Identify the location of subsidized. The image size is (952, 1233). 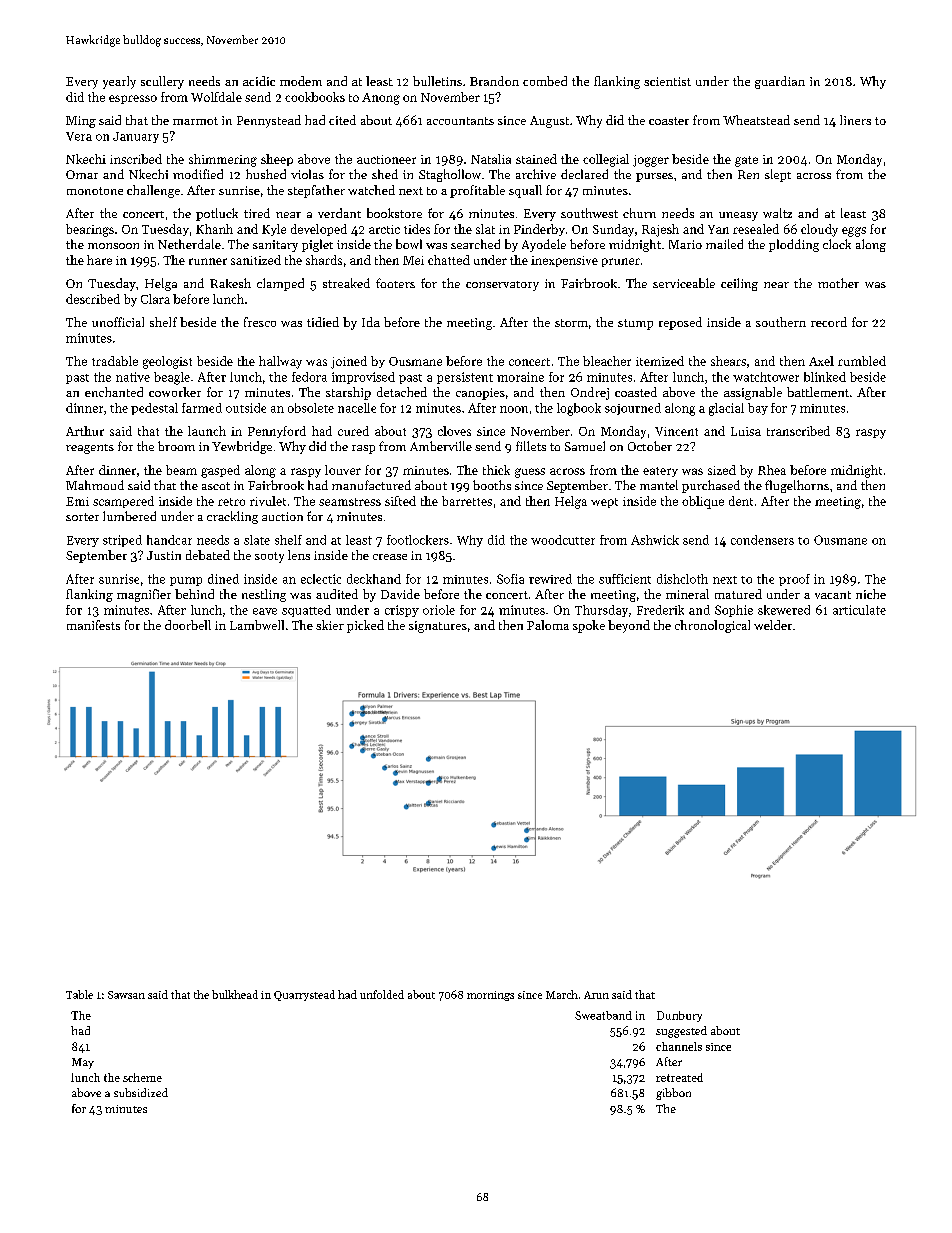
(141, 1092).
